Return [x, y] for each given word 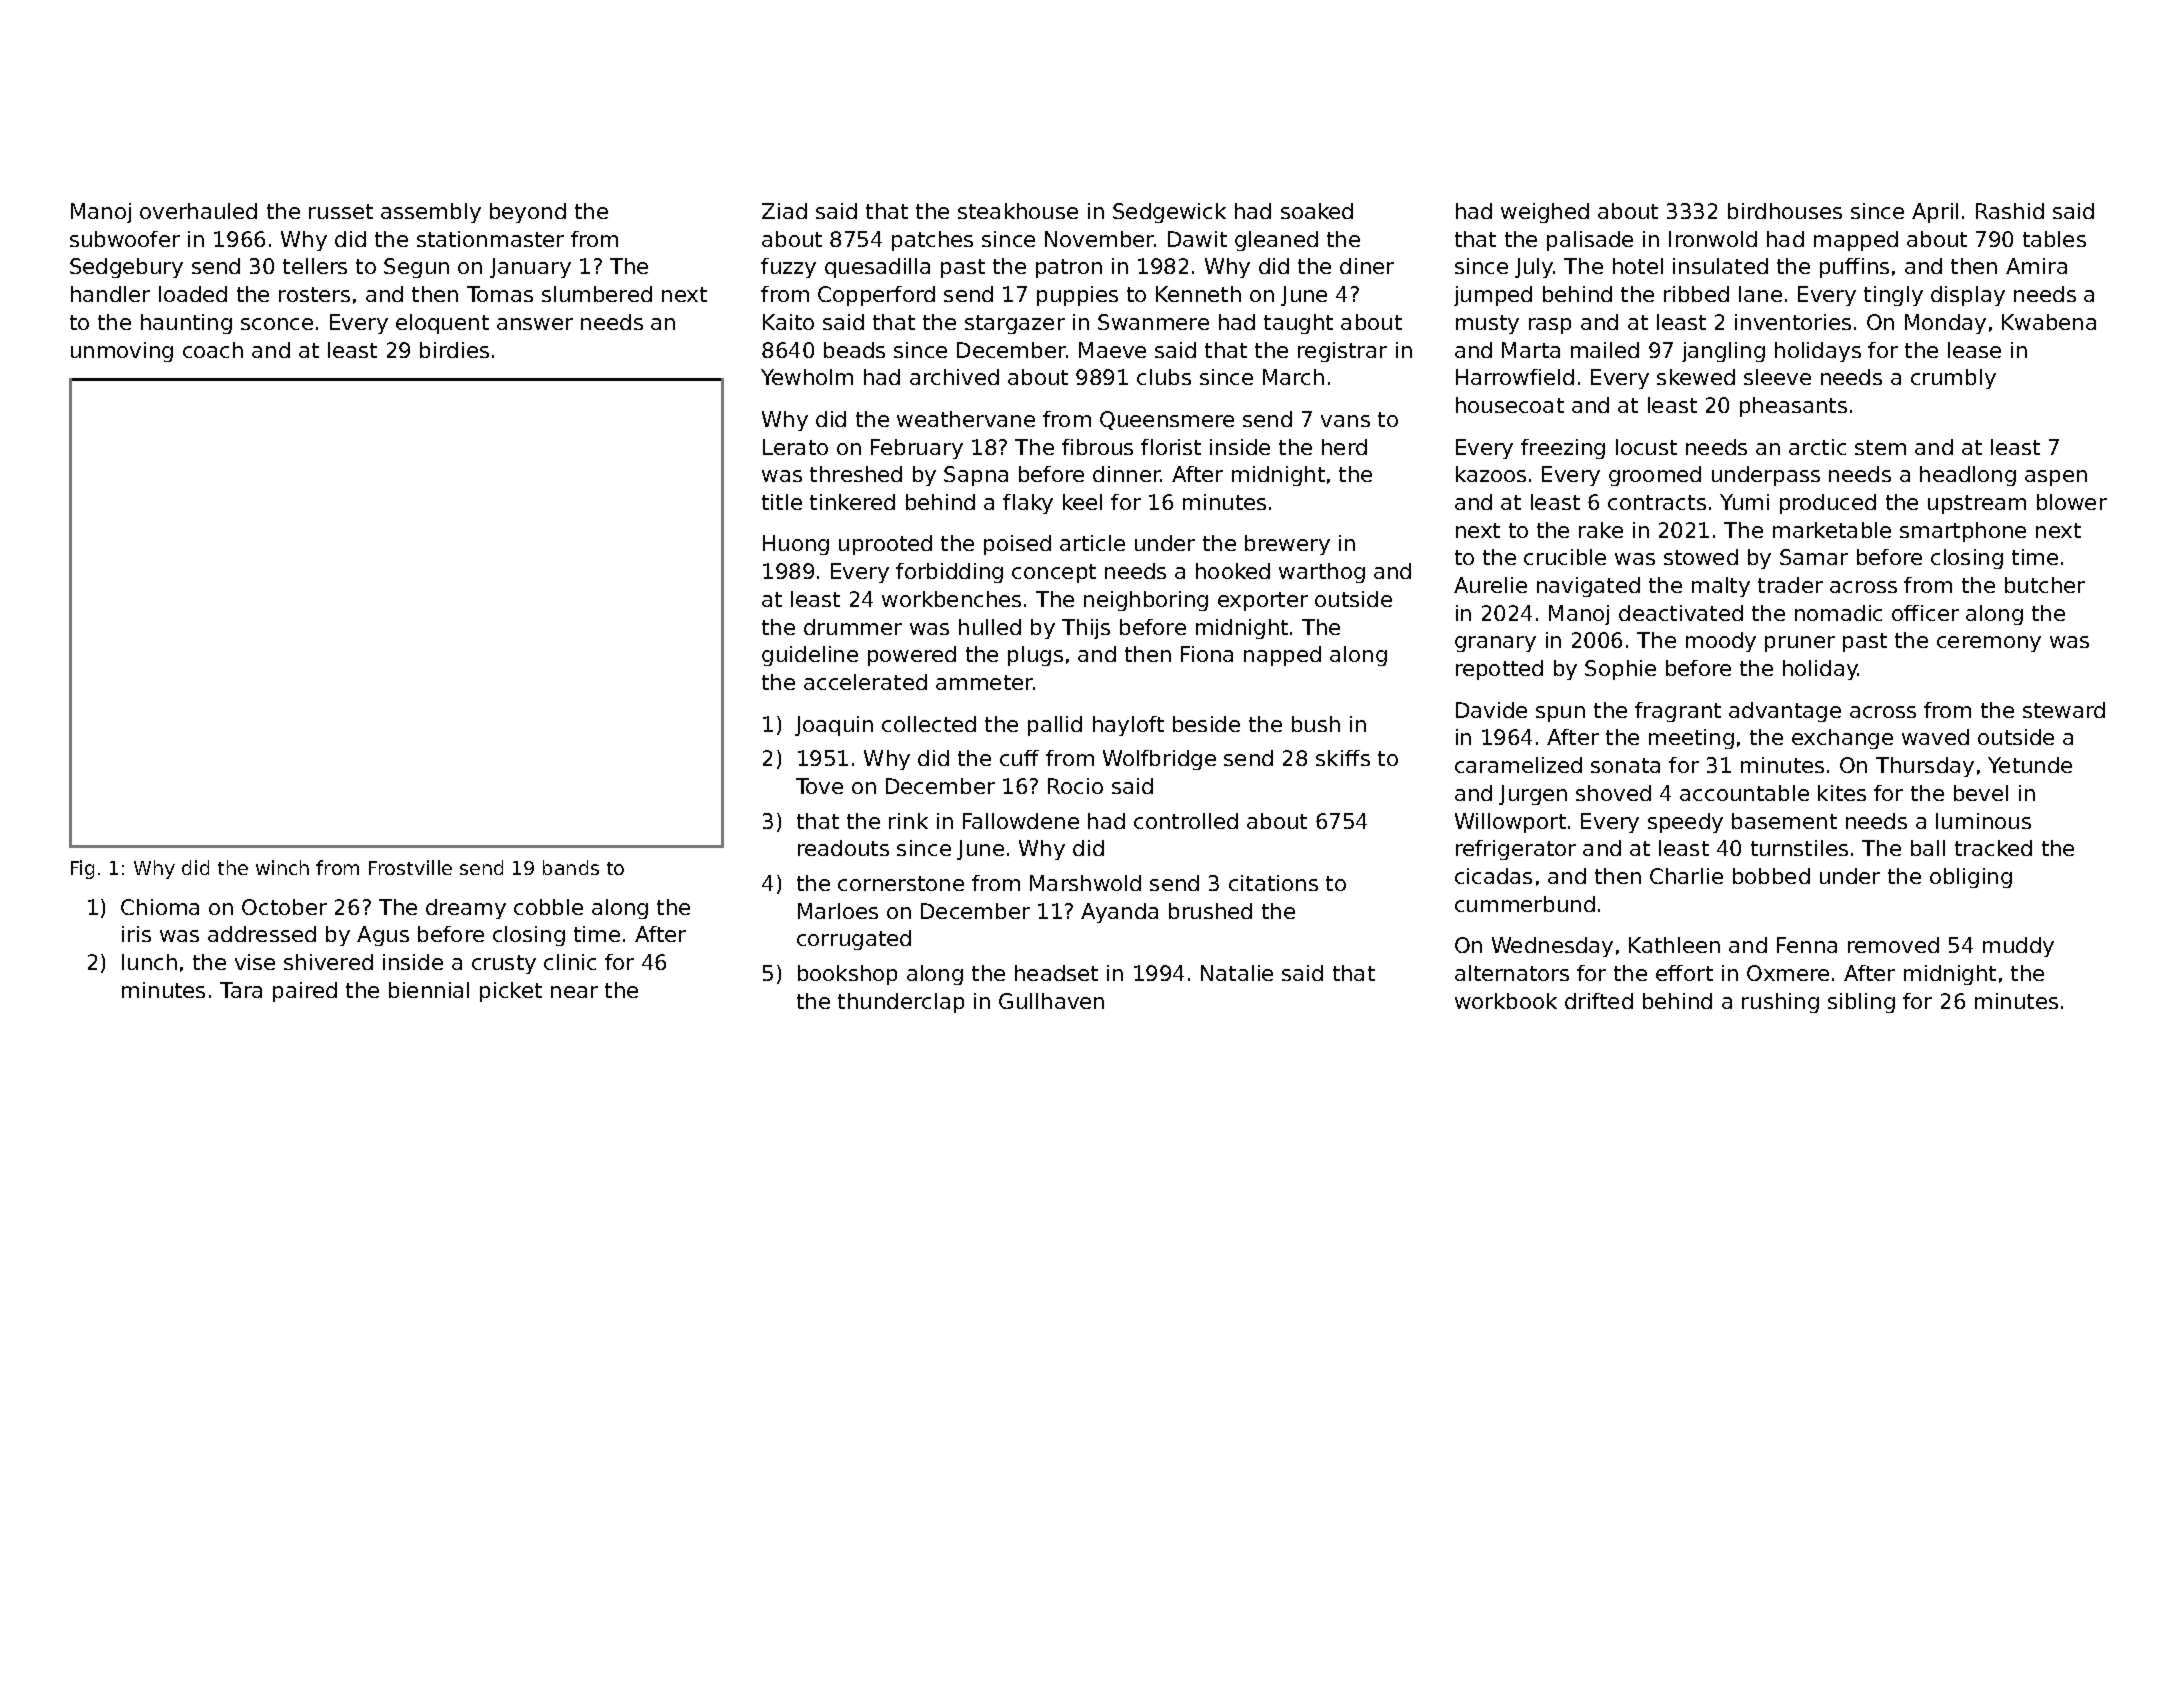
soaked [1317, 211]
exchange [1842, 739]
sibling [1861, 1003]
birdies [454, 350]
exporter [1263, 601]
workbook [1506, 1001]
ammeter [984, 682]
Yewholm [807, 377]
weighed [1545, 213]
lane [1760, 294]
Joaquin [834, 726]
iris [136, 934]
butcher [2045, 585]
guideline [810, 656]
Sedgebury [126, 268]
